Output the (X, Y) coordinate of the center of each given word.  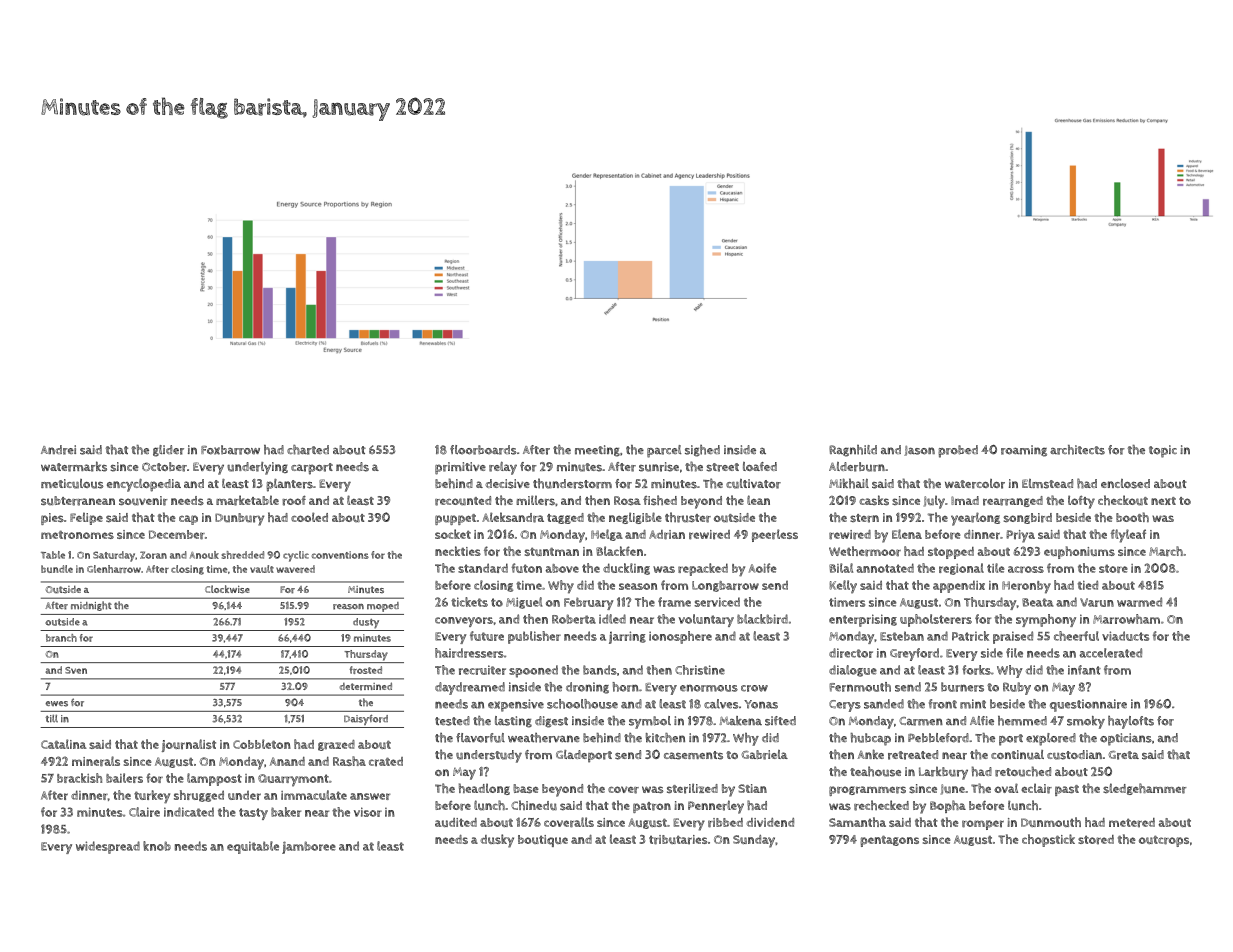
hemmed (1022, 721)
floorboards (483, 450)
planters (289, 485)
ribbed (725, 823)
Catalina (64, 744)
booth (1132, 517)
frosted (366, 670)
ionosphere (680, 637)
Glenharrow (114, 569)
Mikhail (849, 483)
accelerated (1110, 653)
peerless (775, 535)
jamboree (309, 847)
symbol (650, 722)
